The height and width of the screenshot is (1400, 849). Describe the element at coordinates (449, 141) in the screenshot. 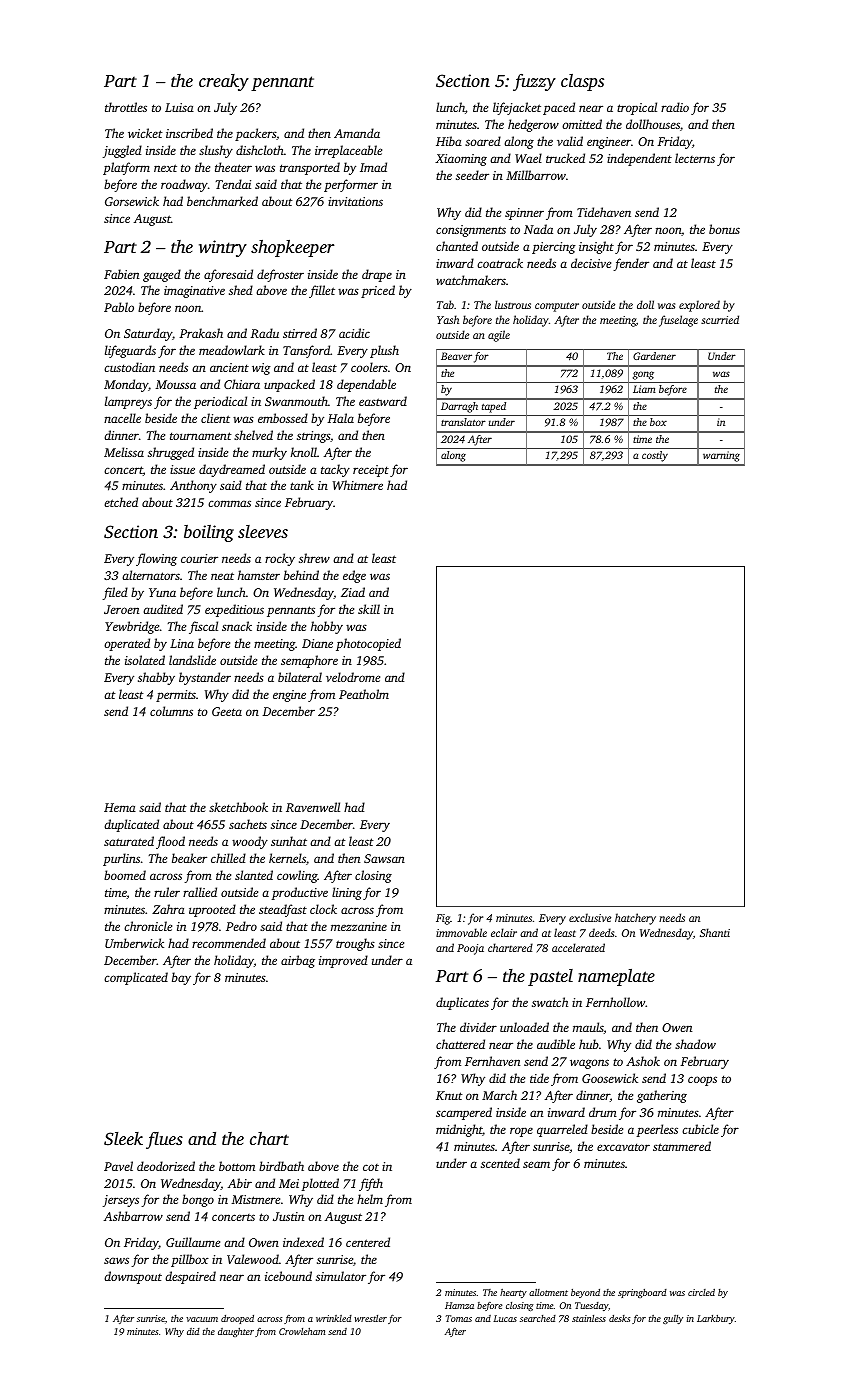

I see `Hiba` at that location.
